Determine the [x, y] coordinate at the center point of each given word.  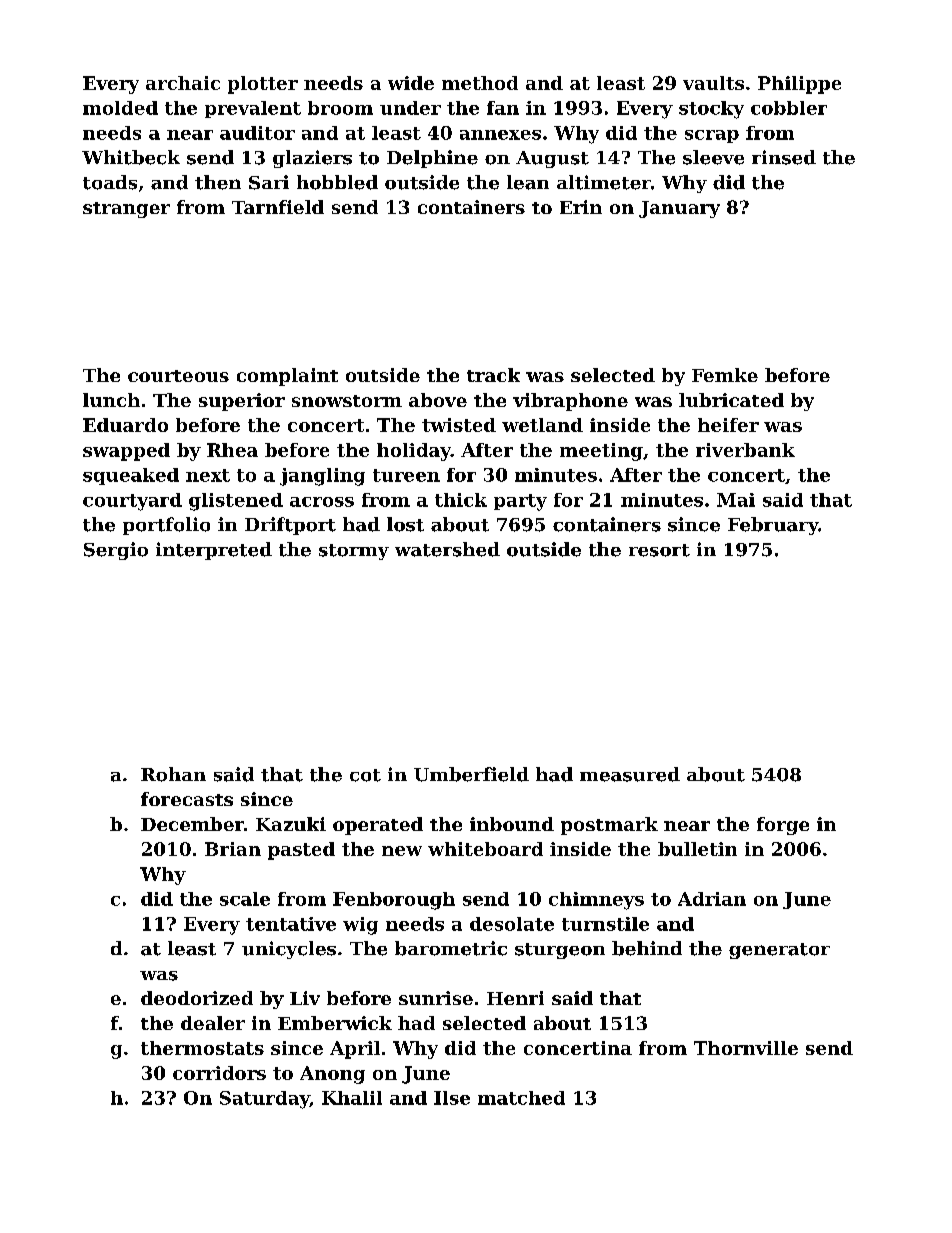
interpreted [214, 551]
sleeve [713, 157]
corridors [219, 1073]
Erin [581, 207]
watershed [447, 549]
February [773, 526]
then [218, 182]
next [208, 475]
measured [630, 774]
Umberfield [471, 774]
